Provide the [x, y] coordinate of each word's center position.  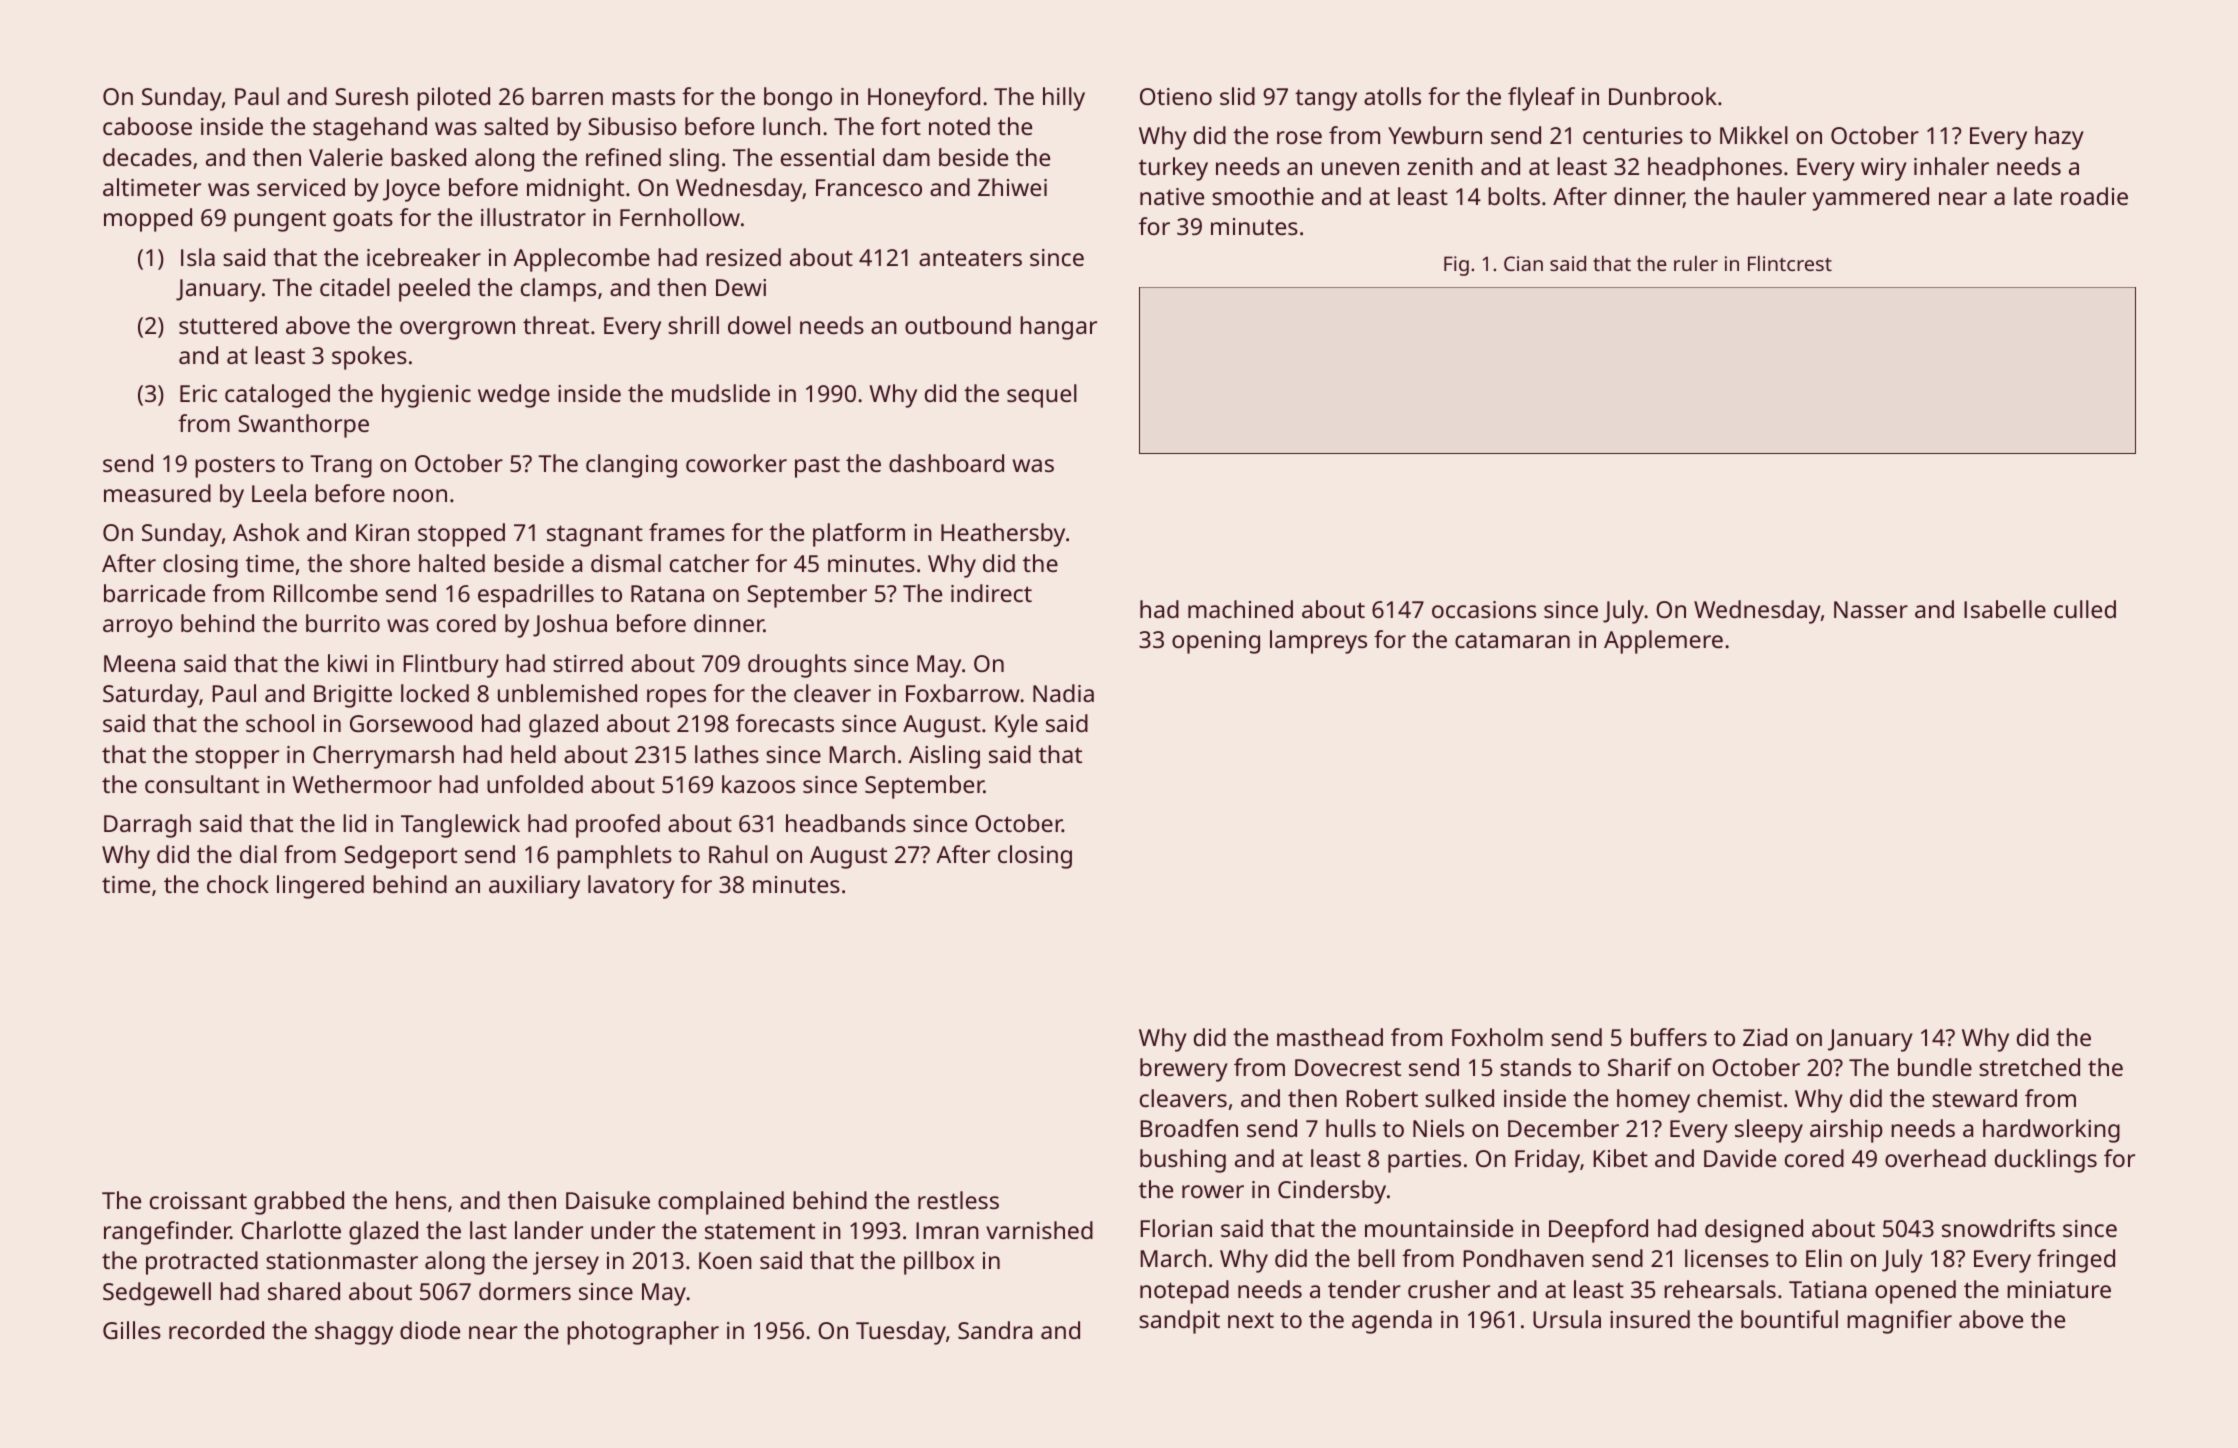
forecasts [785, 723]
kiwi [347, 663]
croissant [198, 1200]
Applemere [1663, 642]
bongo [798, 99]
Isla [198, 257]
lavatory [631, 887]
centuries [1633, 135]
